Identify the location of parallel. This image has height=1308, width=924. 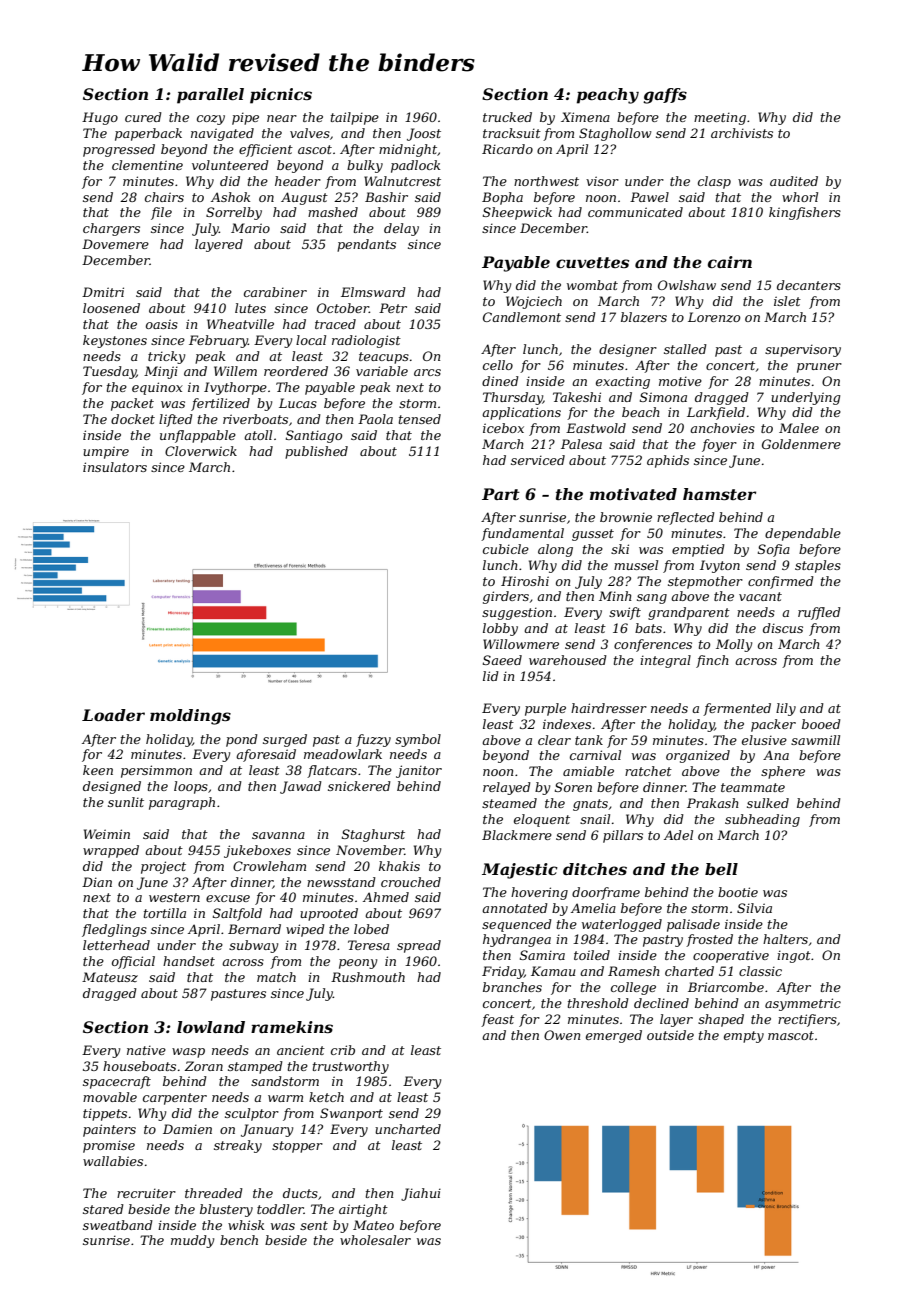
(210, 96).
